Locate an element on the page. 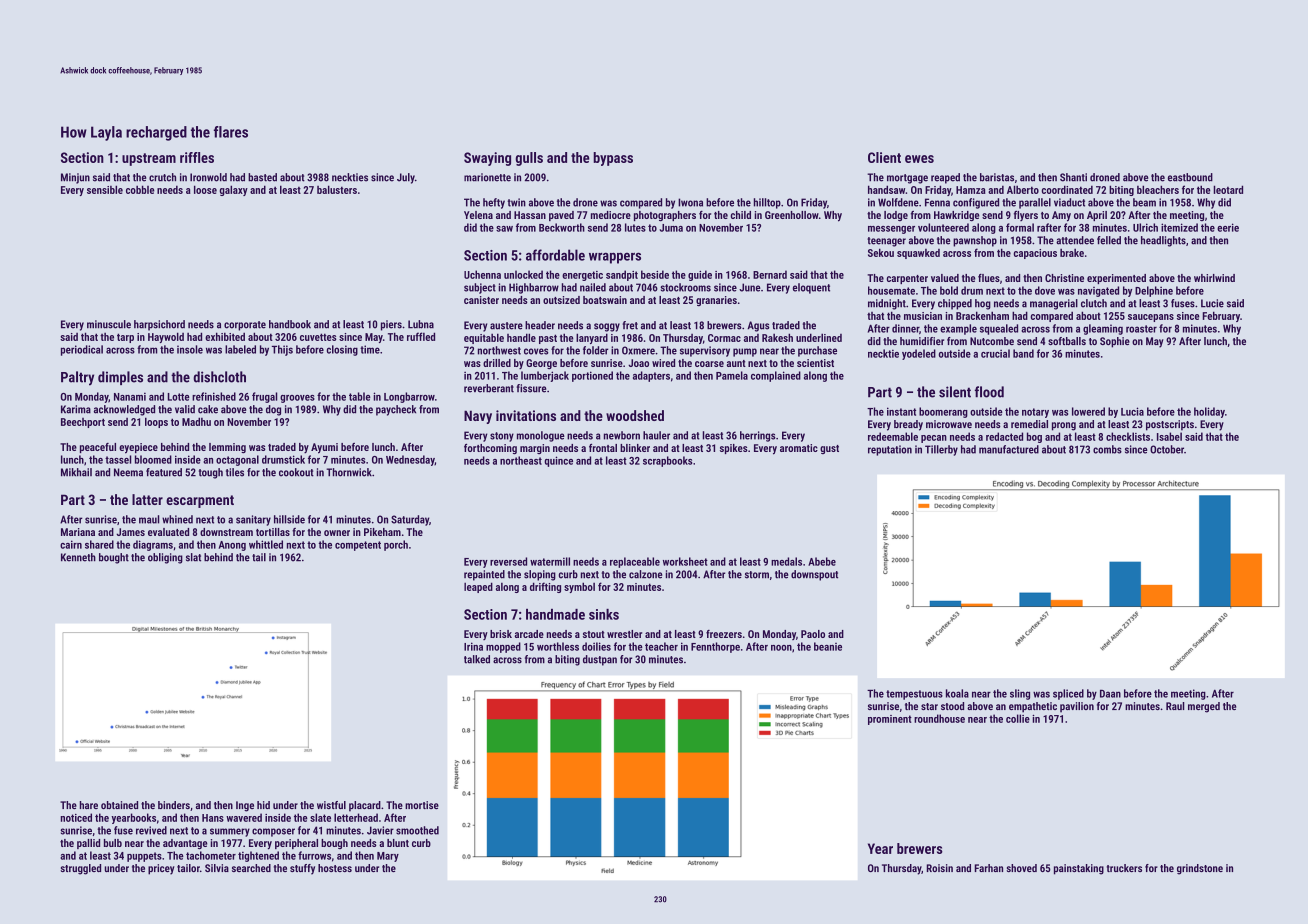 This document has width=1308, height=924. flood is located at coordinates (989, 392).
